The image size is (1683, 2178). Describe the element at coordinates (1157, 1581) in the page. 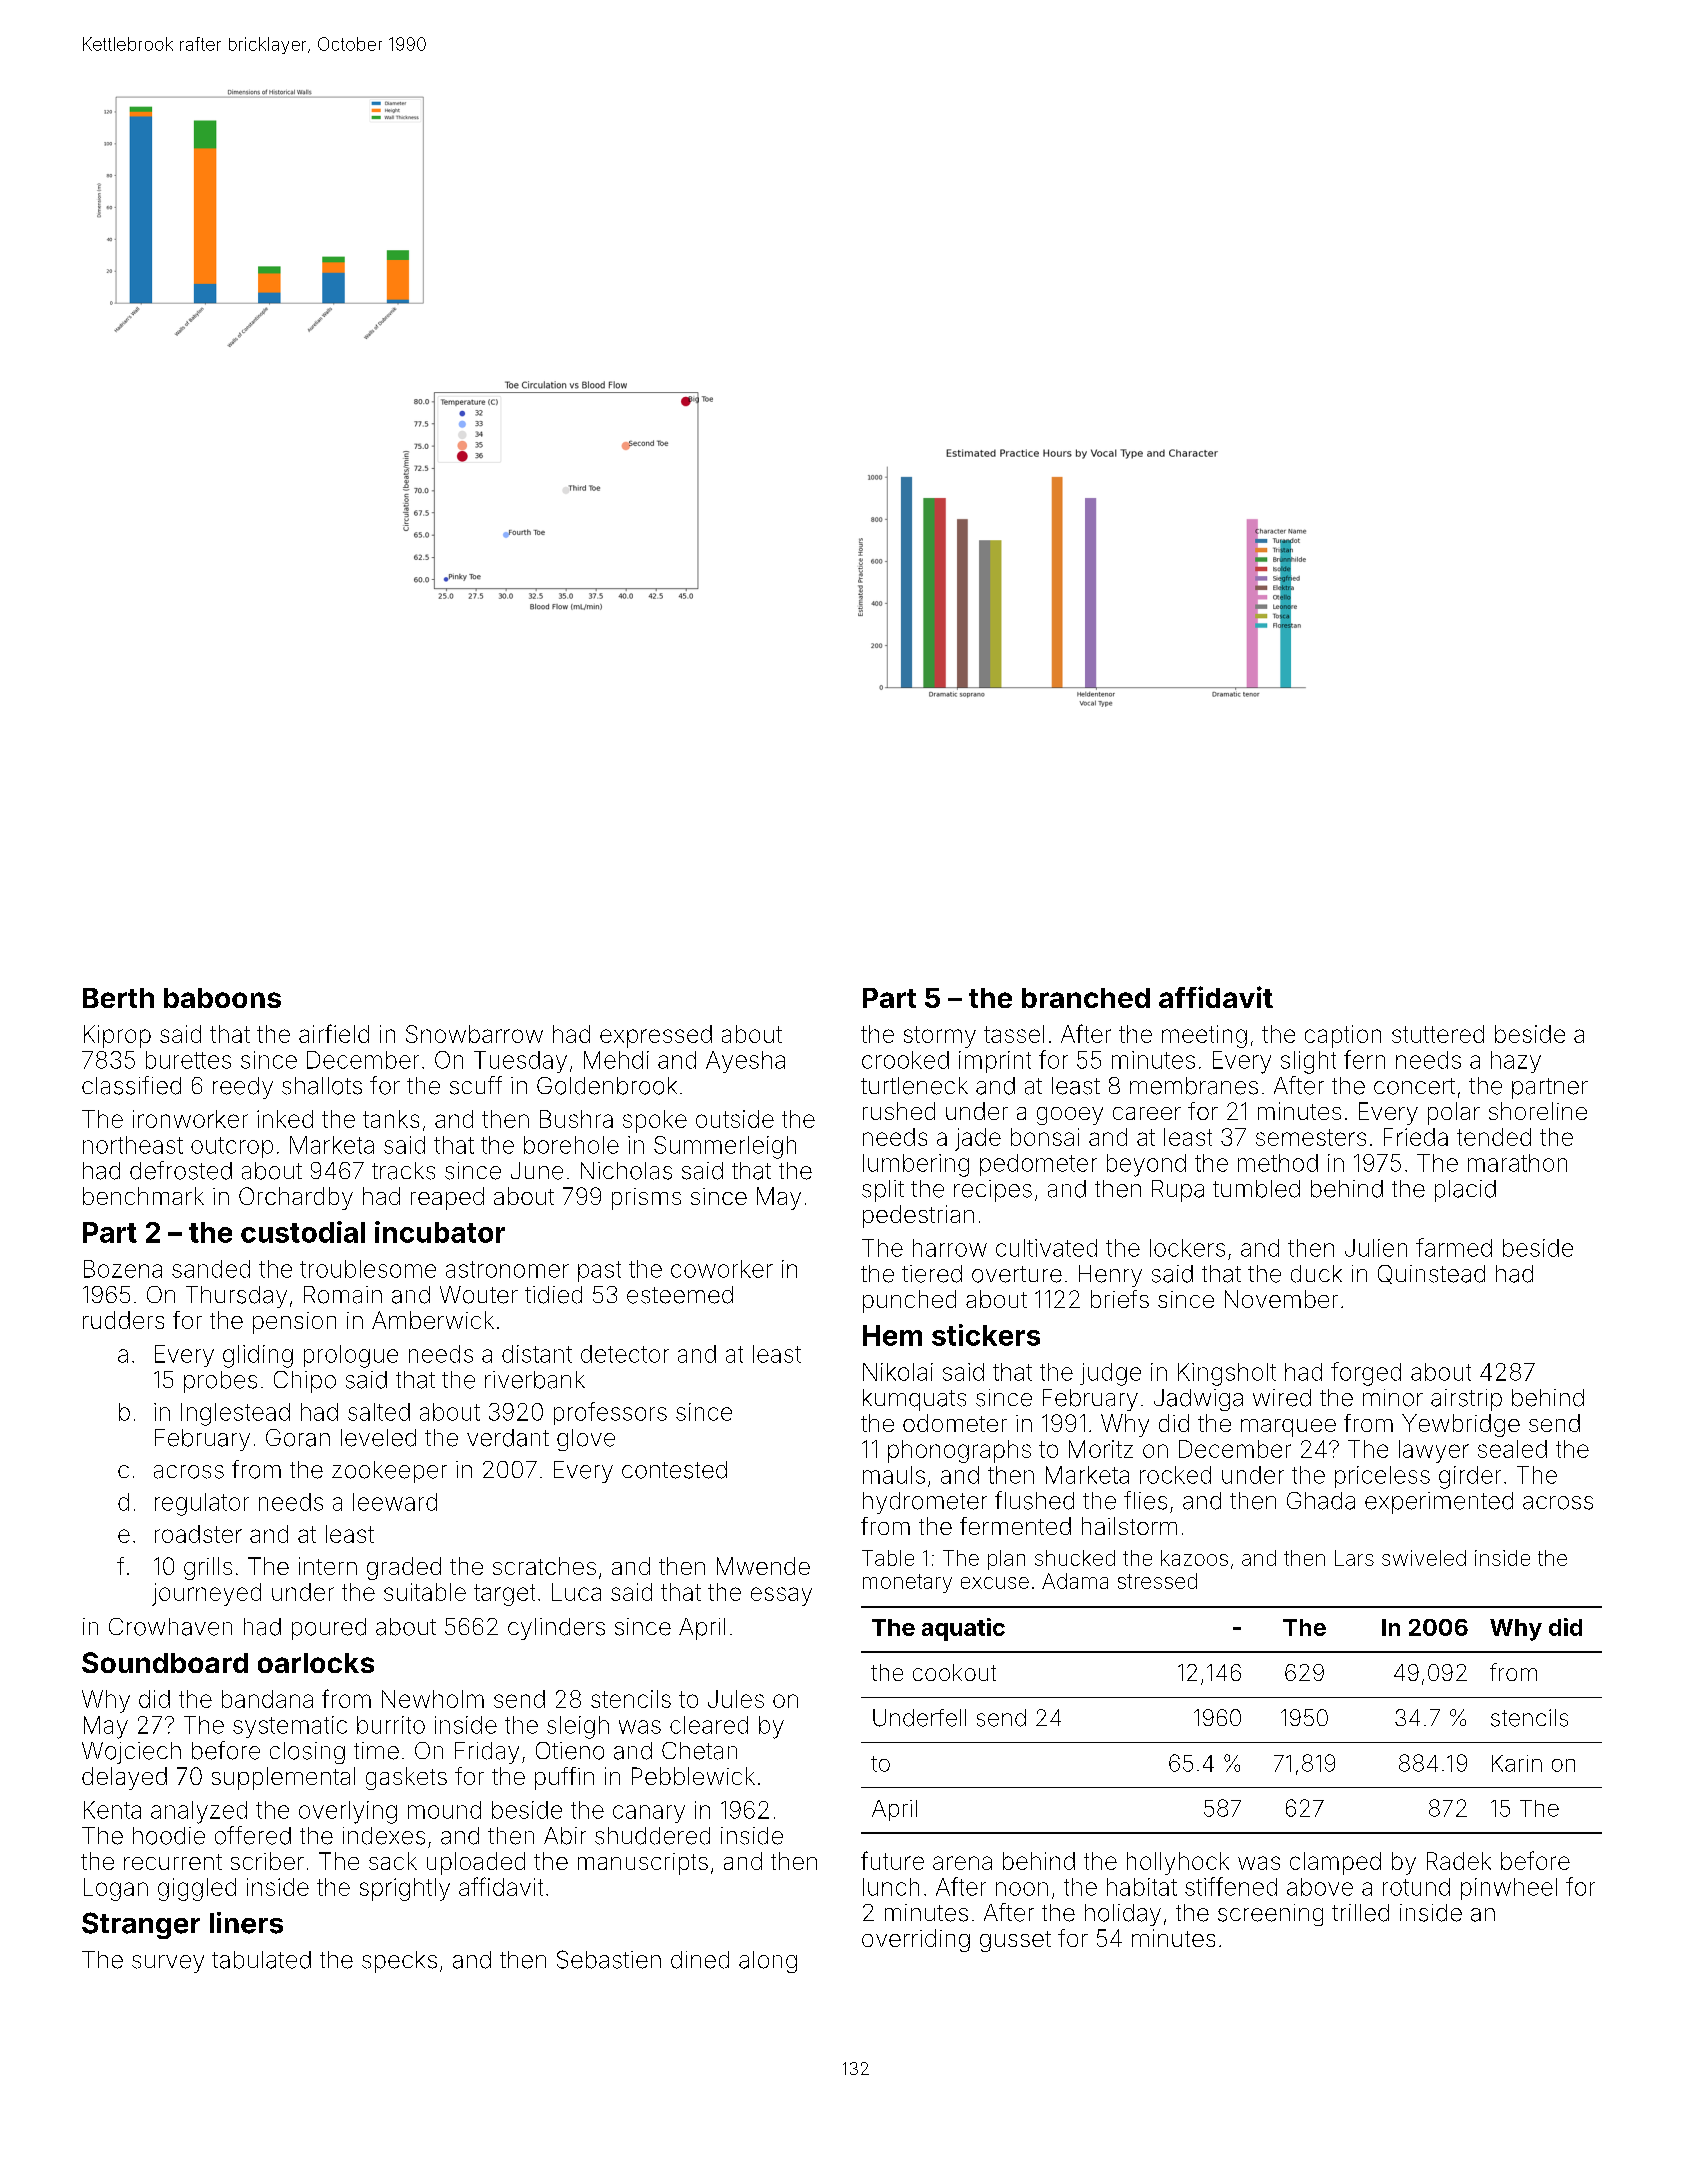

I see `stressed` at that location.
